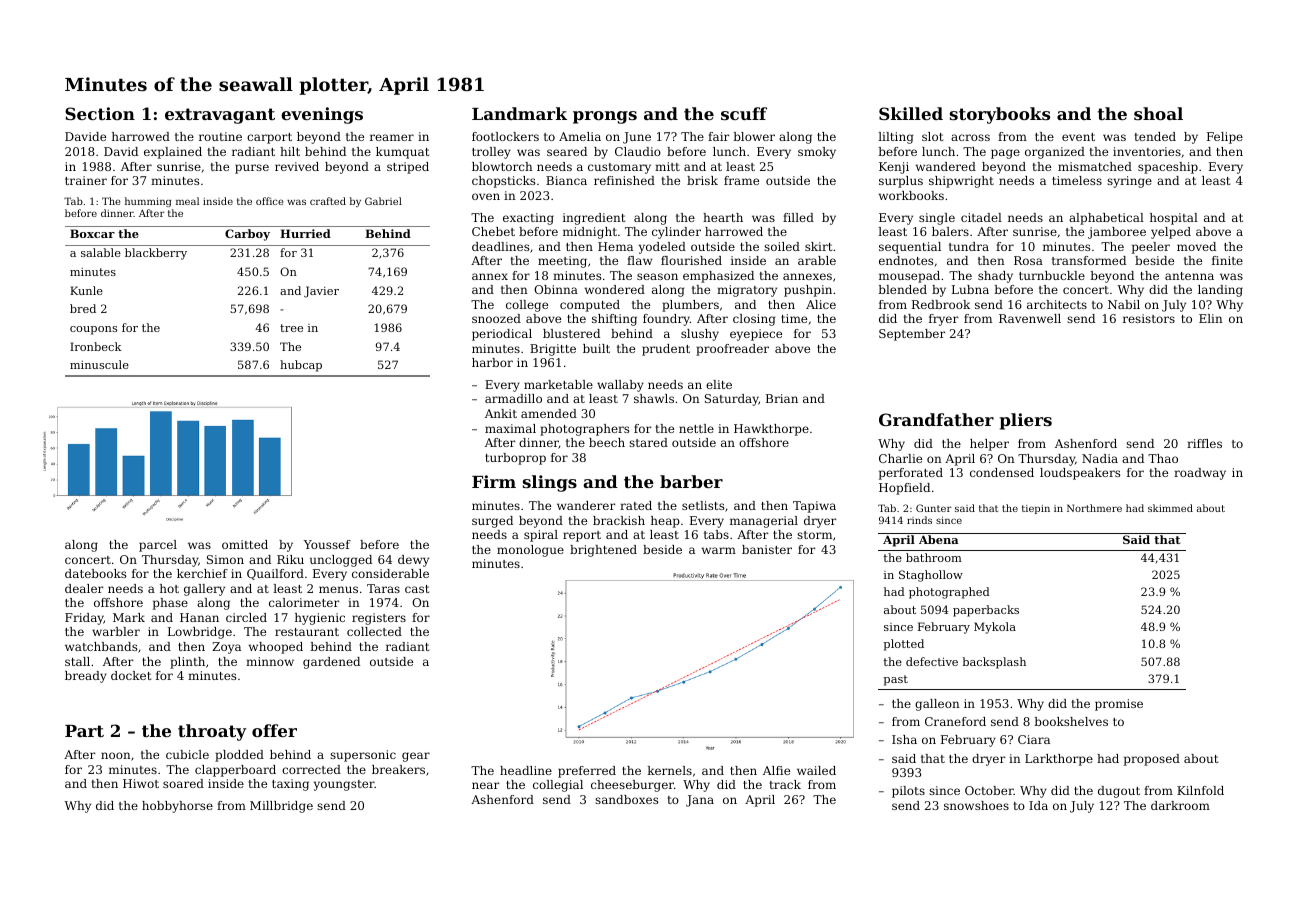 Image resolution: width=1308 pixels, height=924 pixels. What do you see at coordinates (158, 546) in the page?
I see `parcel` at bounding box center [158, 546].
